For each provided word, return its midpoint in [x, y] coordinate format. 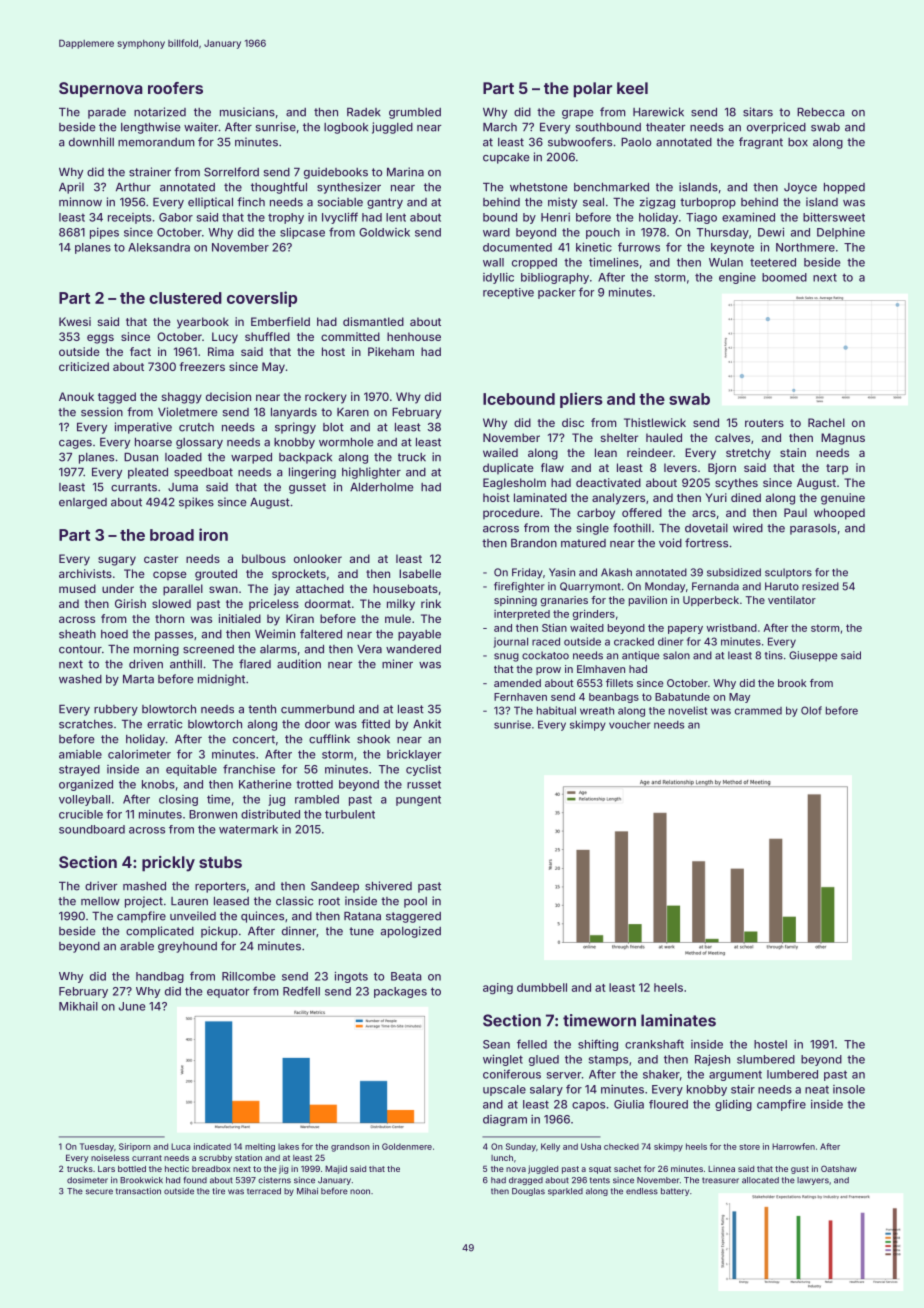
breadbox [211, 1168]
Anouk [76, 396]
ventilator [792, 600]
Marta [138, 679]
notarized [160, 112]
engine [737, 278]
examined [748, 217]
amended [517, 683]
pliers [581, 400]
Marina [405, 172]
